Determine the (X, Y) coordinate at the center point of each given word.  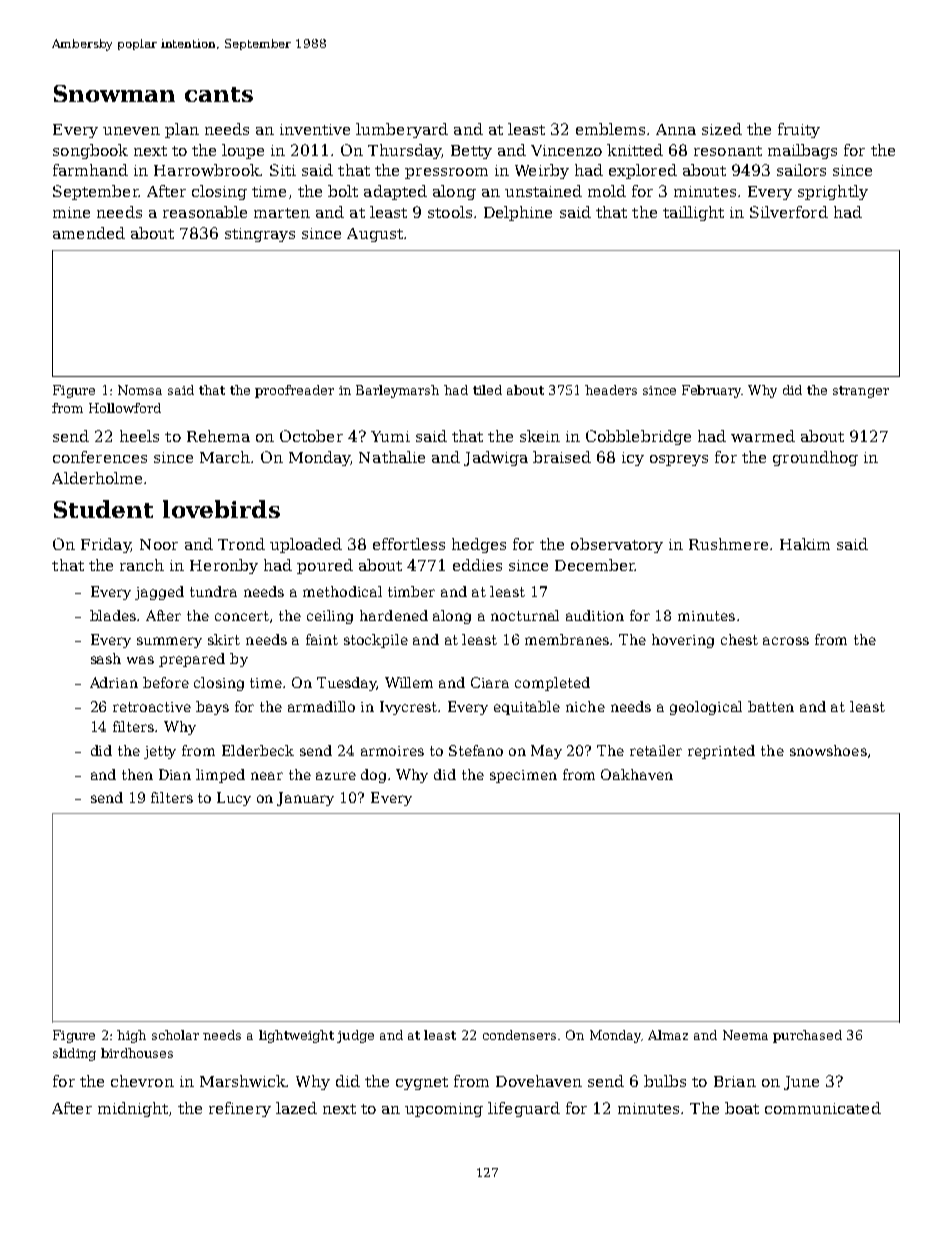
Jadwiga (496, 458)
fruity (799, 130)
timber (411, 591)
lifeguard (524, 1109)
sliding (74, 1054)
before (166, 682)
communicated (823, 1108)
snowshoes (828, 750)
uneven (131, 131)
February (711, 391)
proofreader (294, 391)
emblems (610, 129)
